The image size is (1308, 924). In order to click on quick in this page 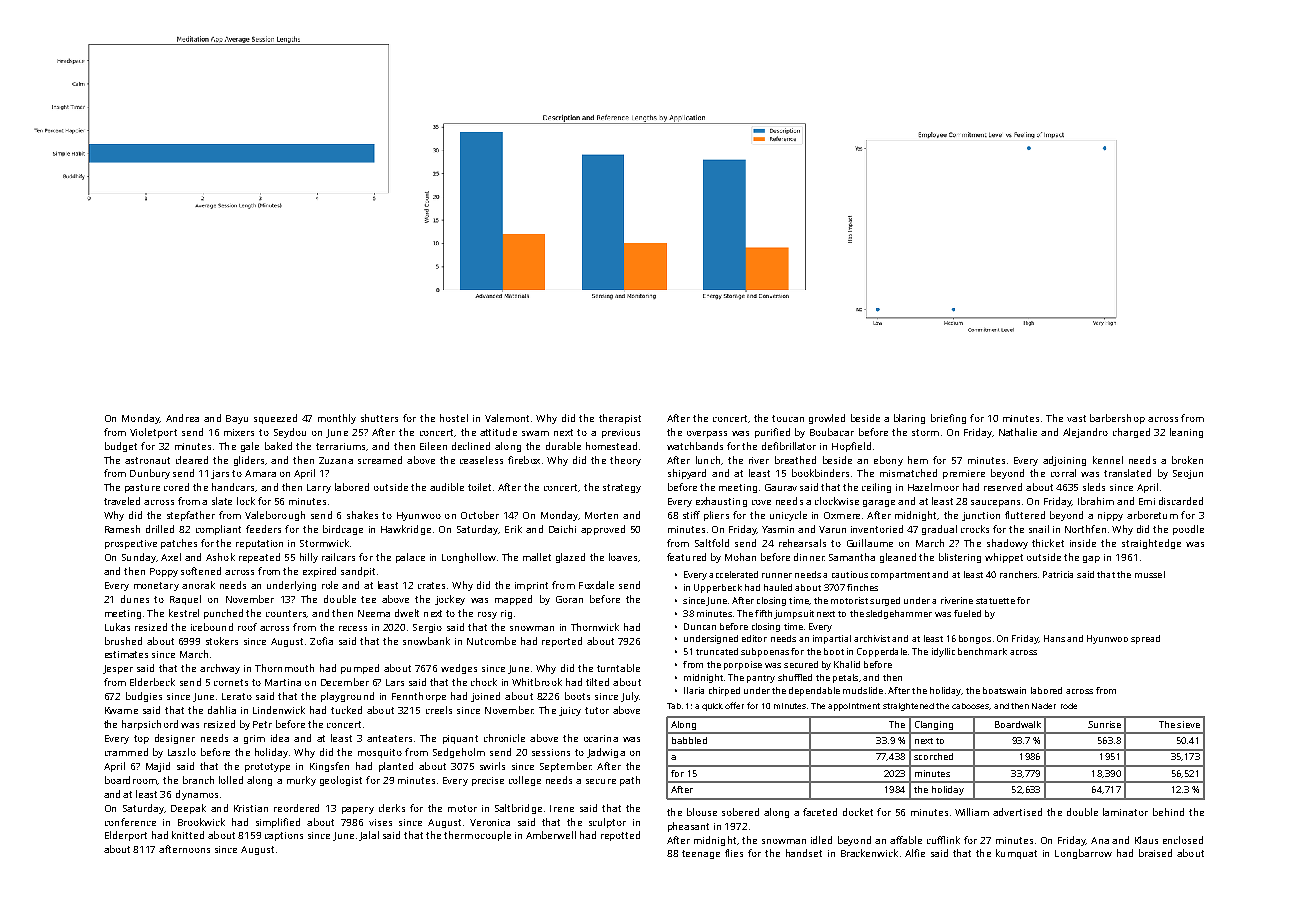, I will do `click(712, 707)`.
